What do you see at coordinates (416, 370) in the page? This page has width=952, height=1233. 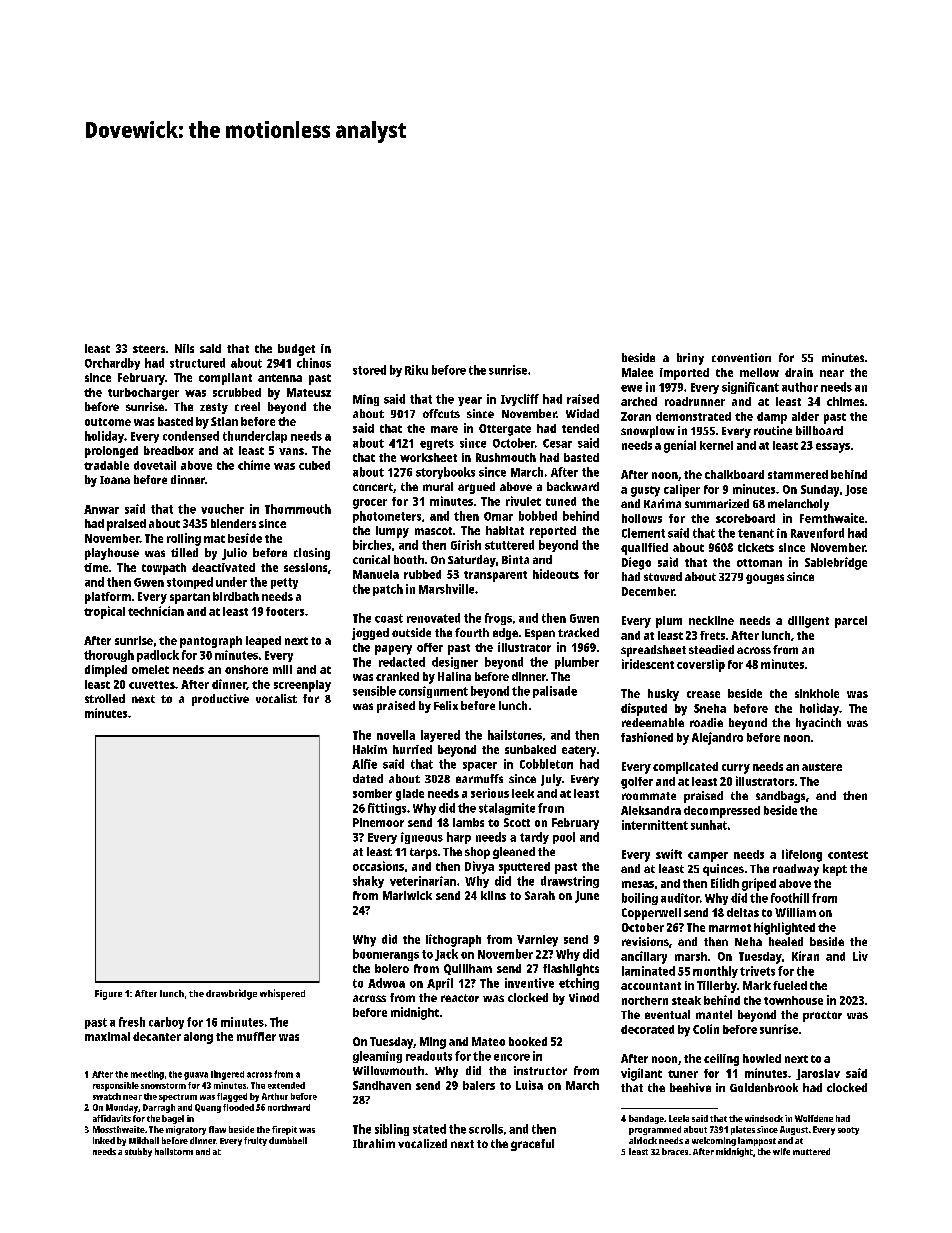 I see `Riku` at bounding box center [416, 370].
